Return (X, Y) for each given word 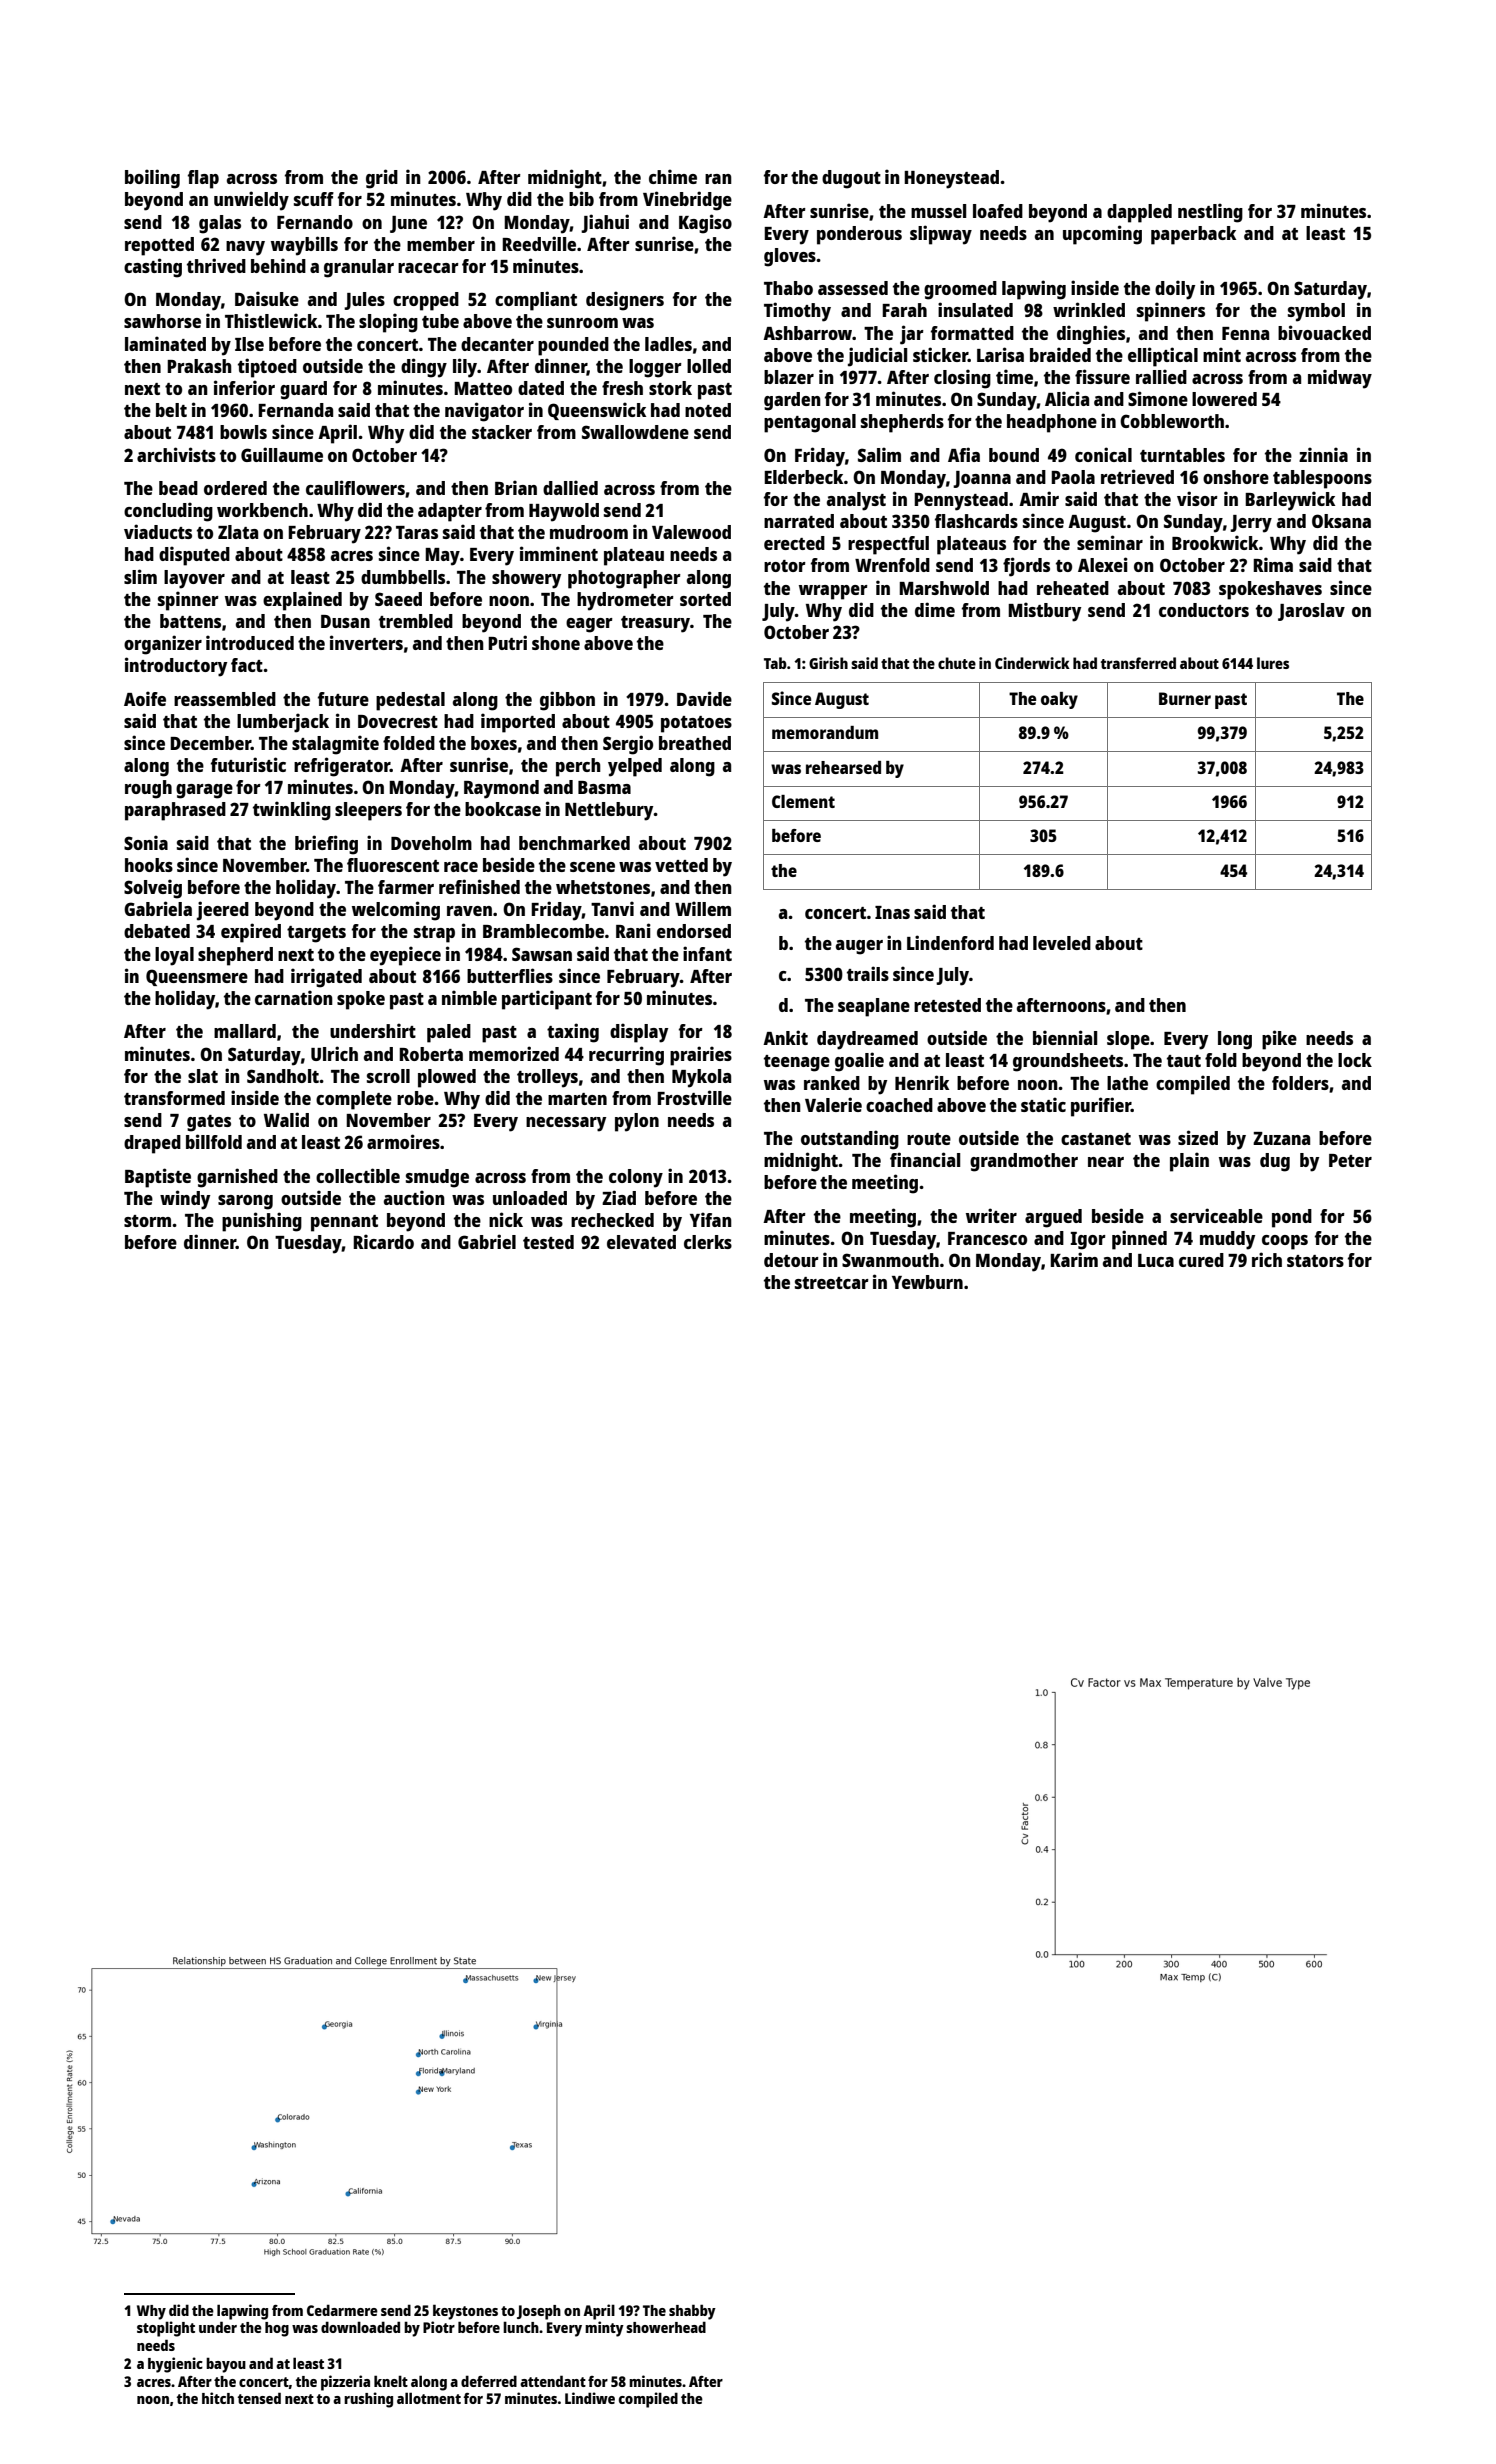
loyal (174, 956)
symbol (1316, 312)
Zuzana (1281, 1138)
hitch (218, 2398)
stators (1315, 1261)
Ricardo (383, 1241)
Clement (803, 801)
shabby (692, 2312)
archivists (176, 454)
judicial (877, 357)
